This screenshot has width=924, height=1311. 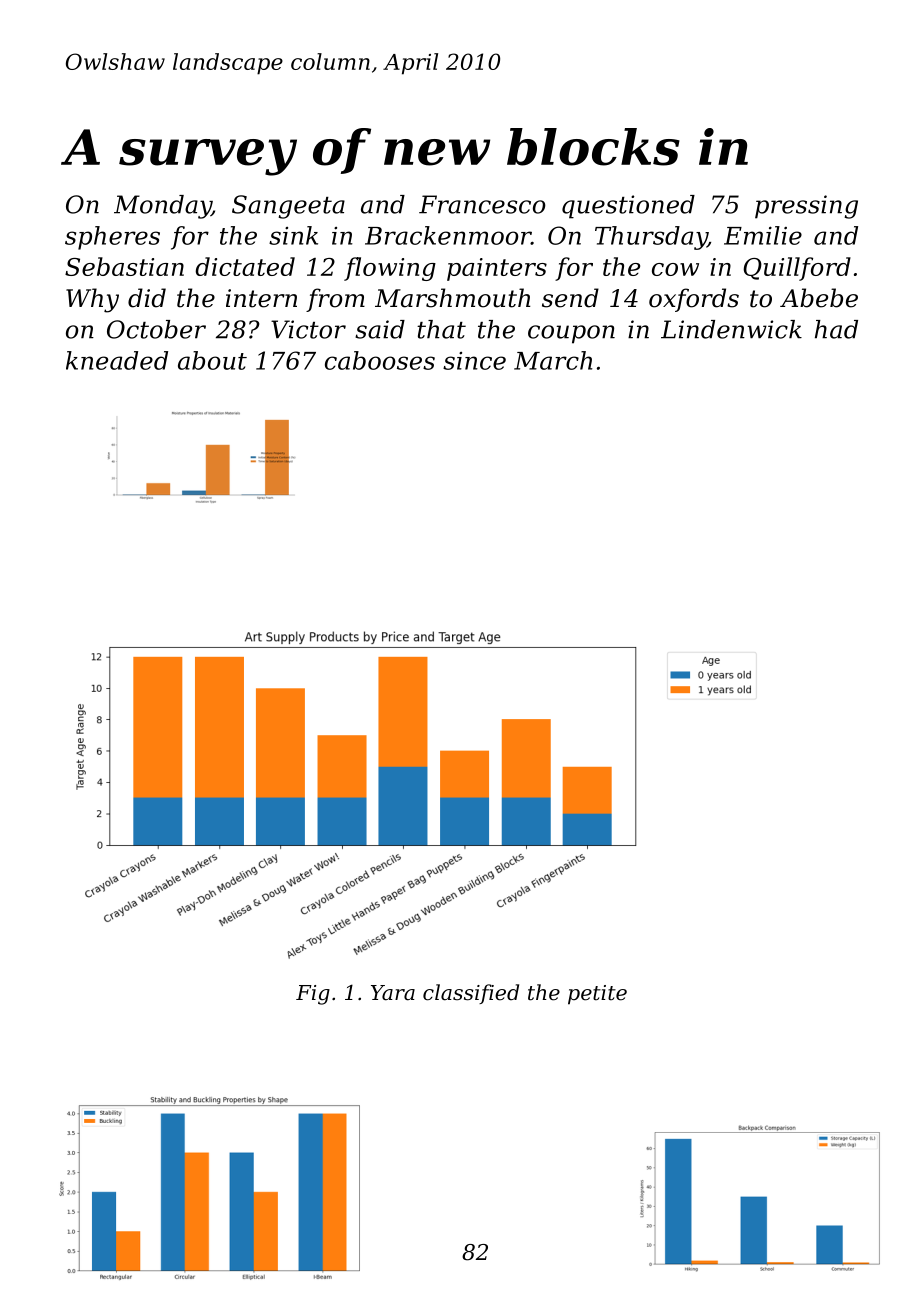 What do you see at coordinates (471, 994) in the screenshot?
I see `classified` at bounding box center [471, 994].
